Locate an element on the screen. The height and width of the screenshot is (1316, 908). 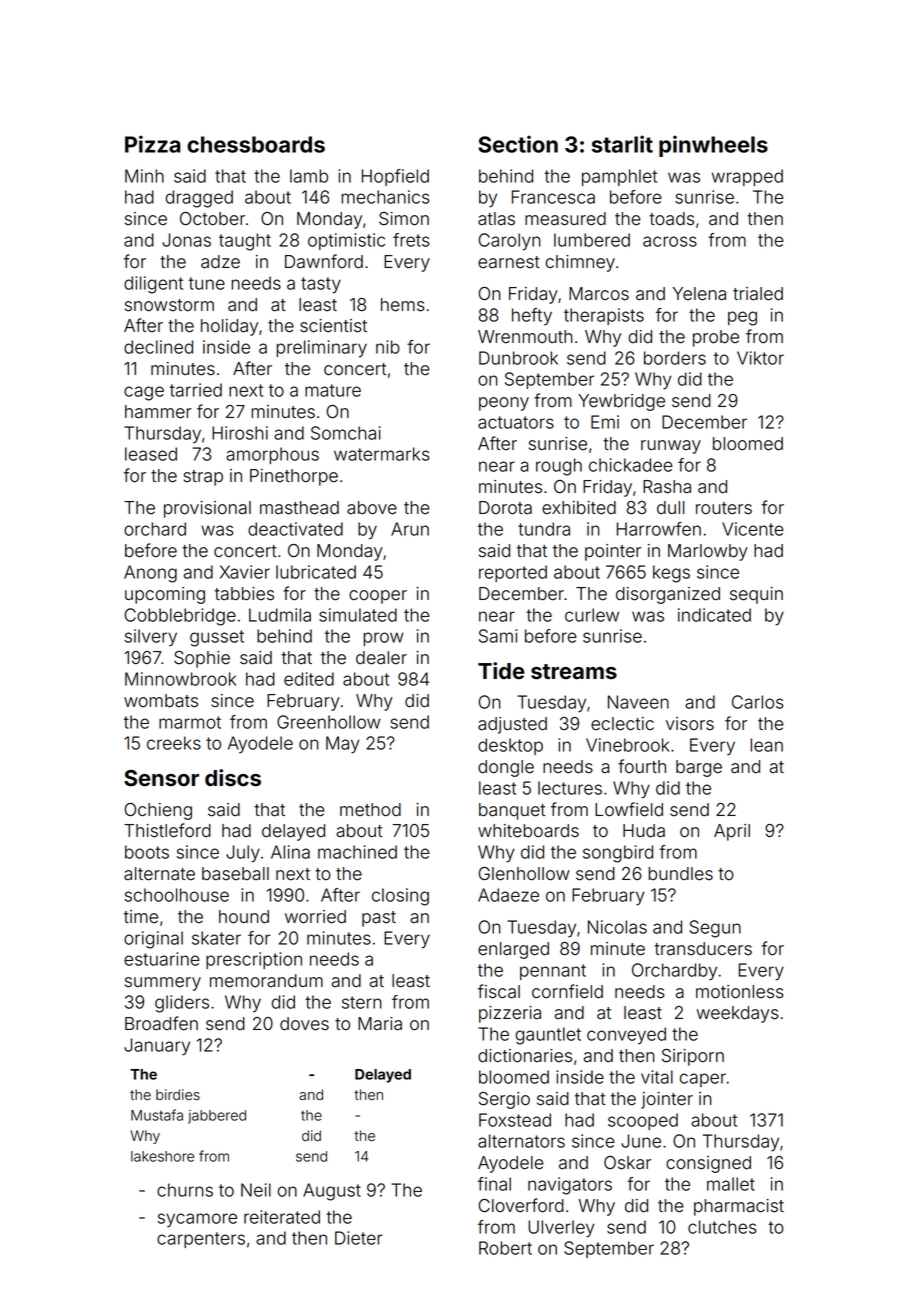
churns is located at coordinates (185, 1190).
